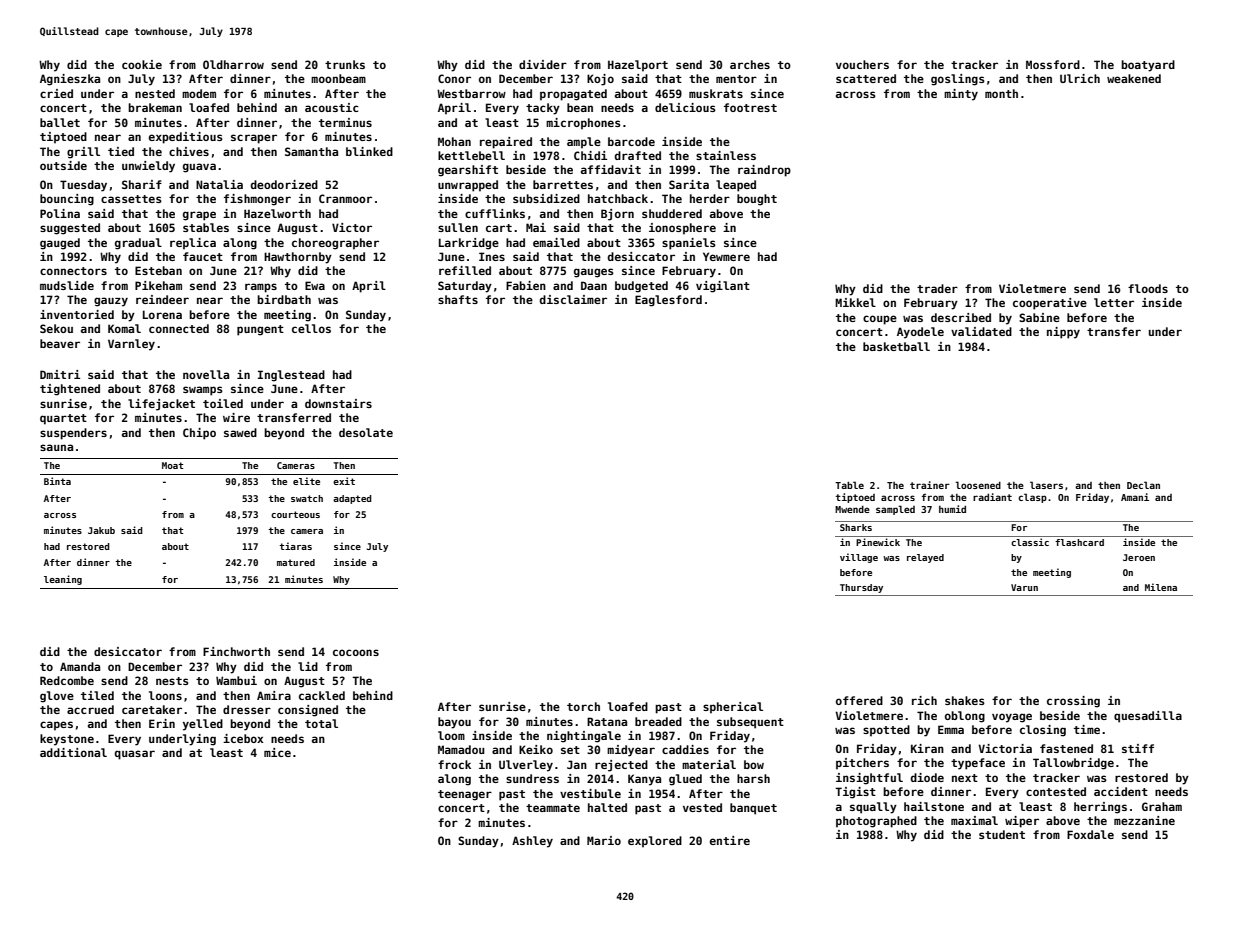 This image has height=952, width=1233. Describe the element at coordinates (764, 171) in the image. I see `raindrop` at that location.
